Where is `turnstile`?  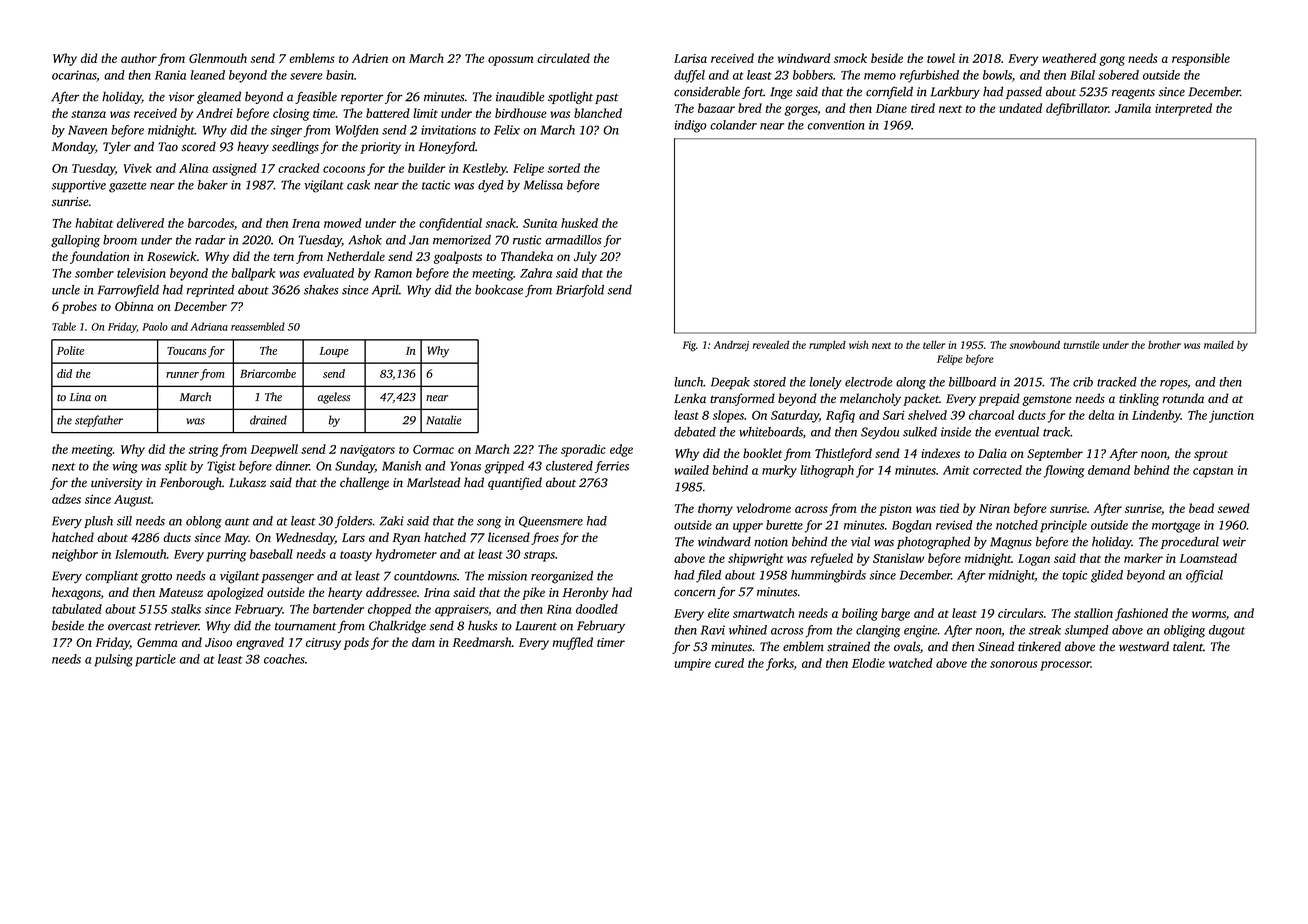
turnstile is located at coordinates (1081, 345).
